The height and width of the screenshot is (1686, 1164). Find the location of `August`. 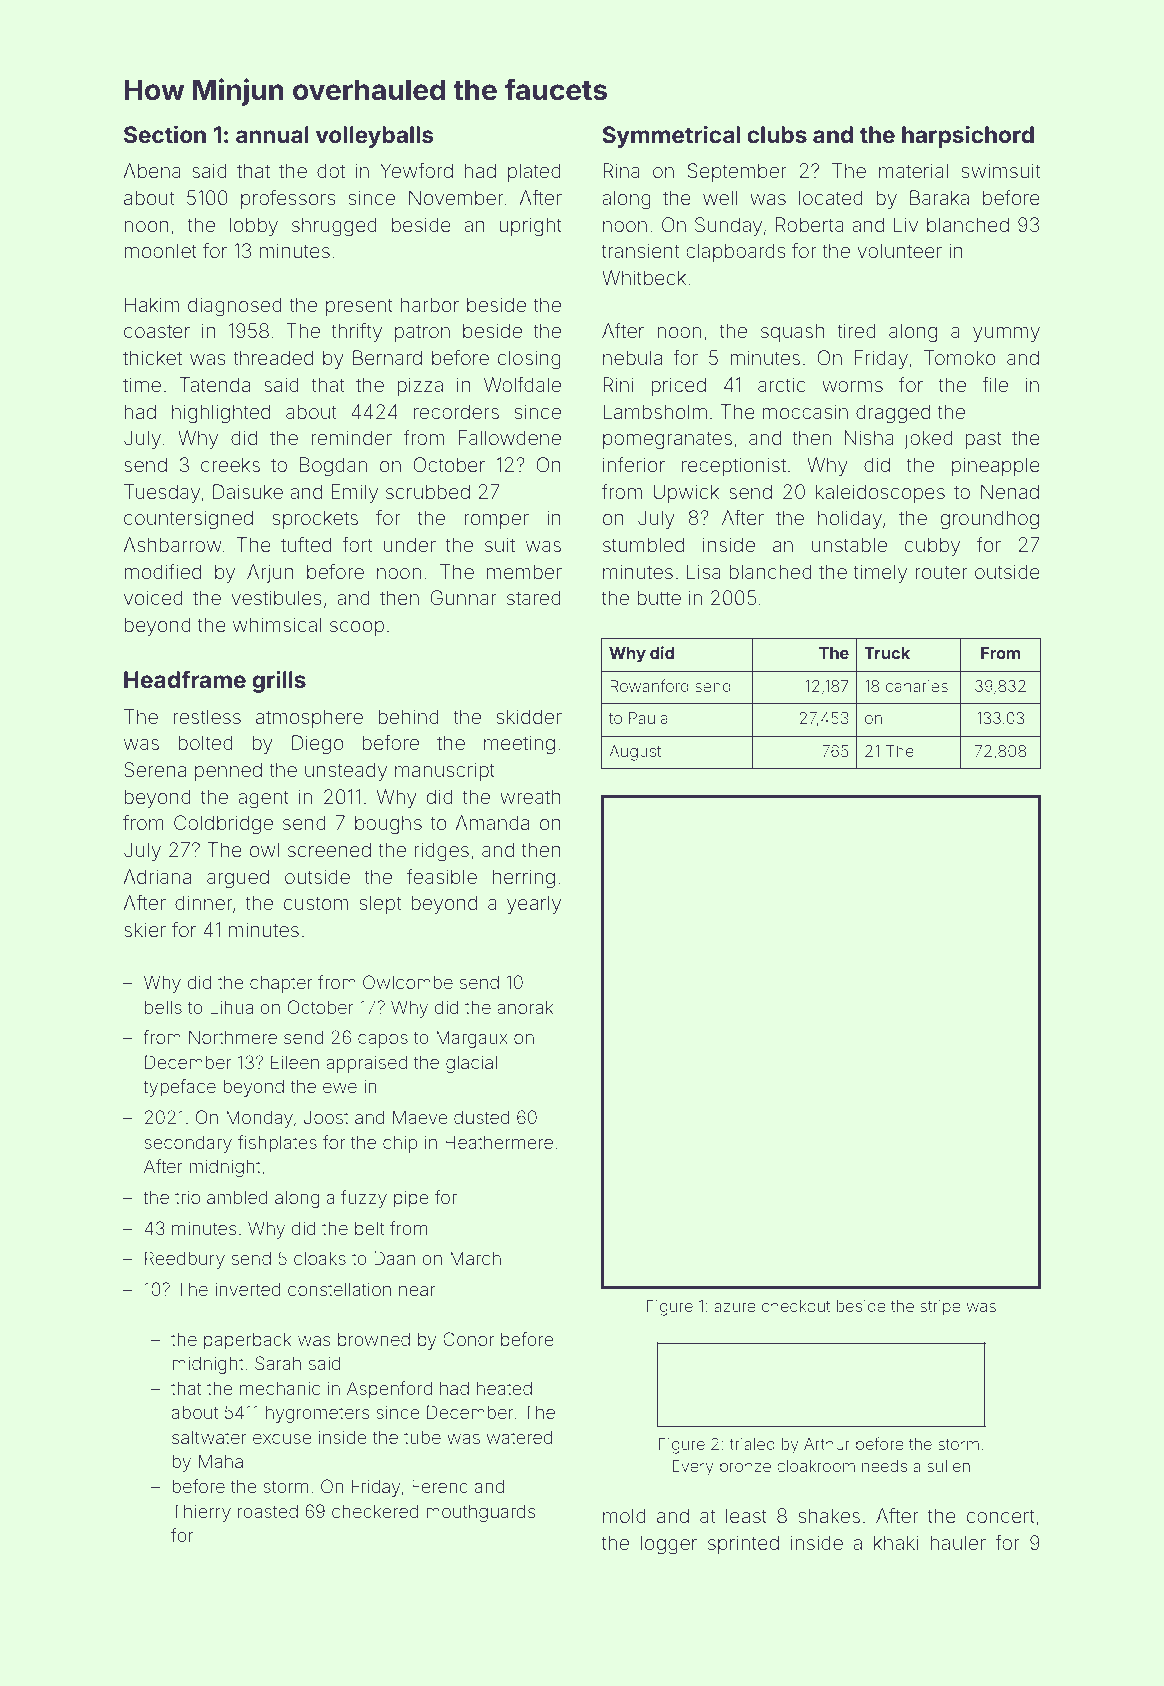

August is located at coordinates (635, 753).
